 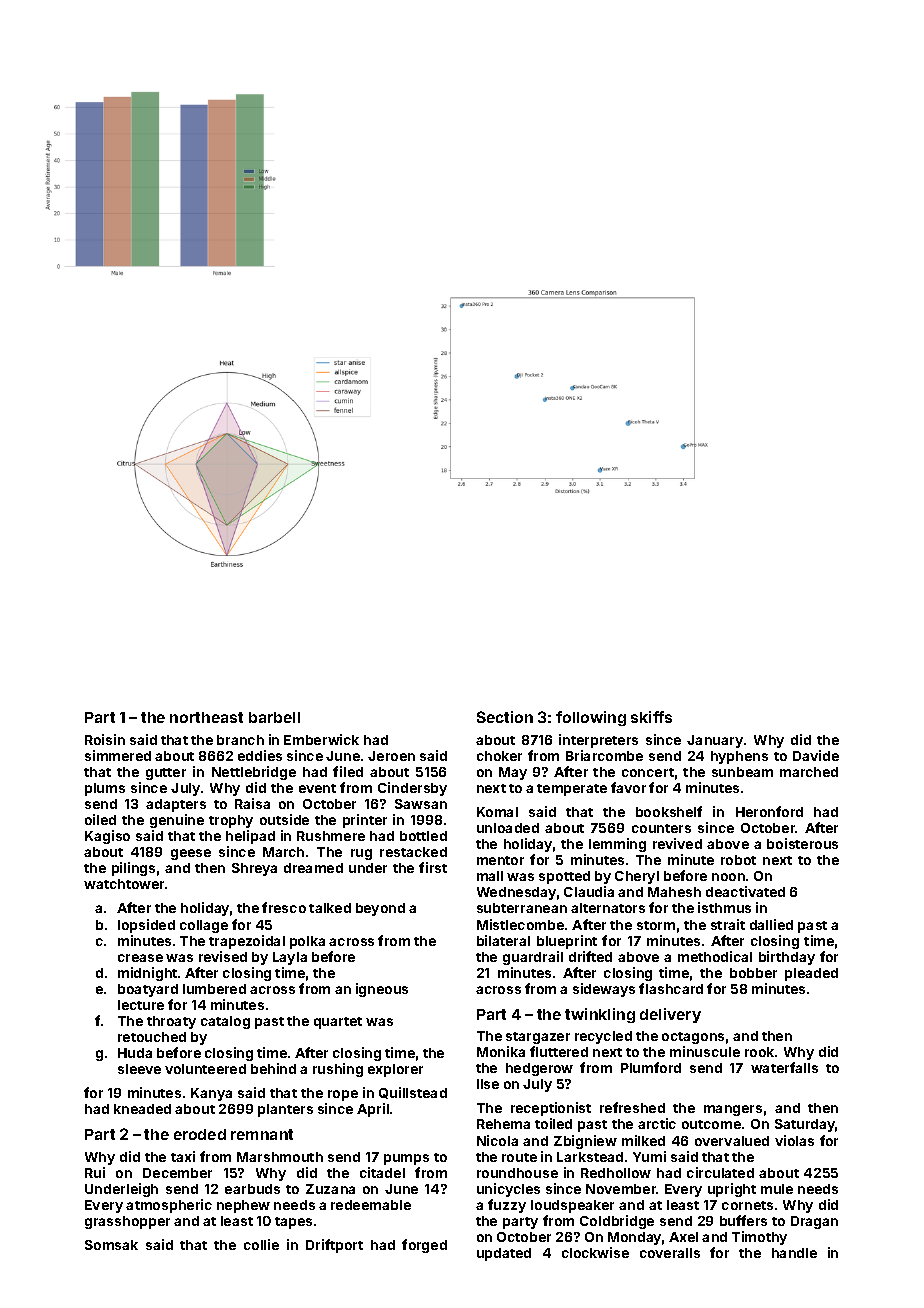 What do you see at coordinates (488, 1084) in the page?
I see `Ilse` at bounding box center [488, 1084].
